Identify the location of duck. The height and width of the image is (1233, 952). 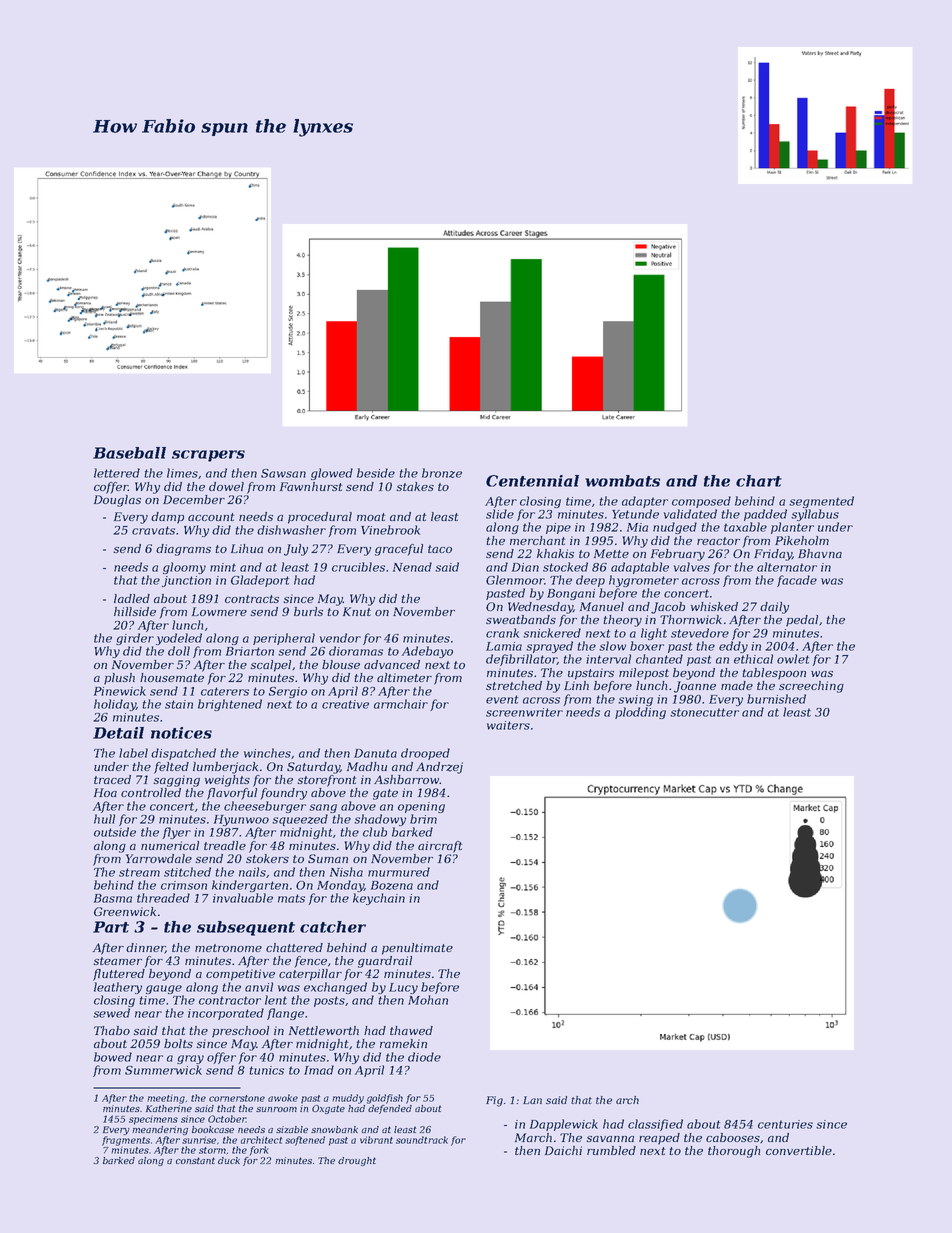
(229, 1160).
